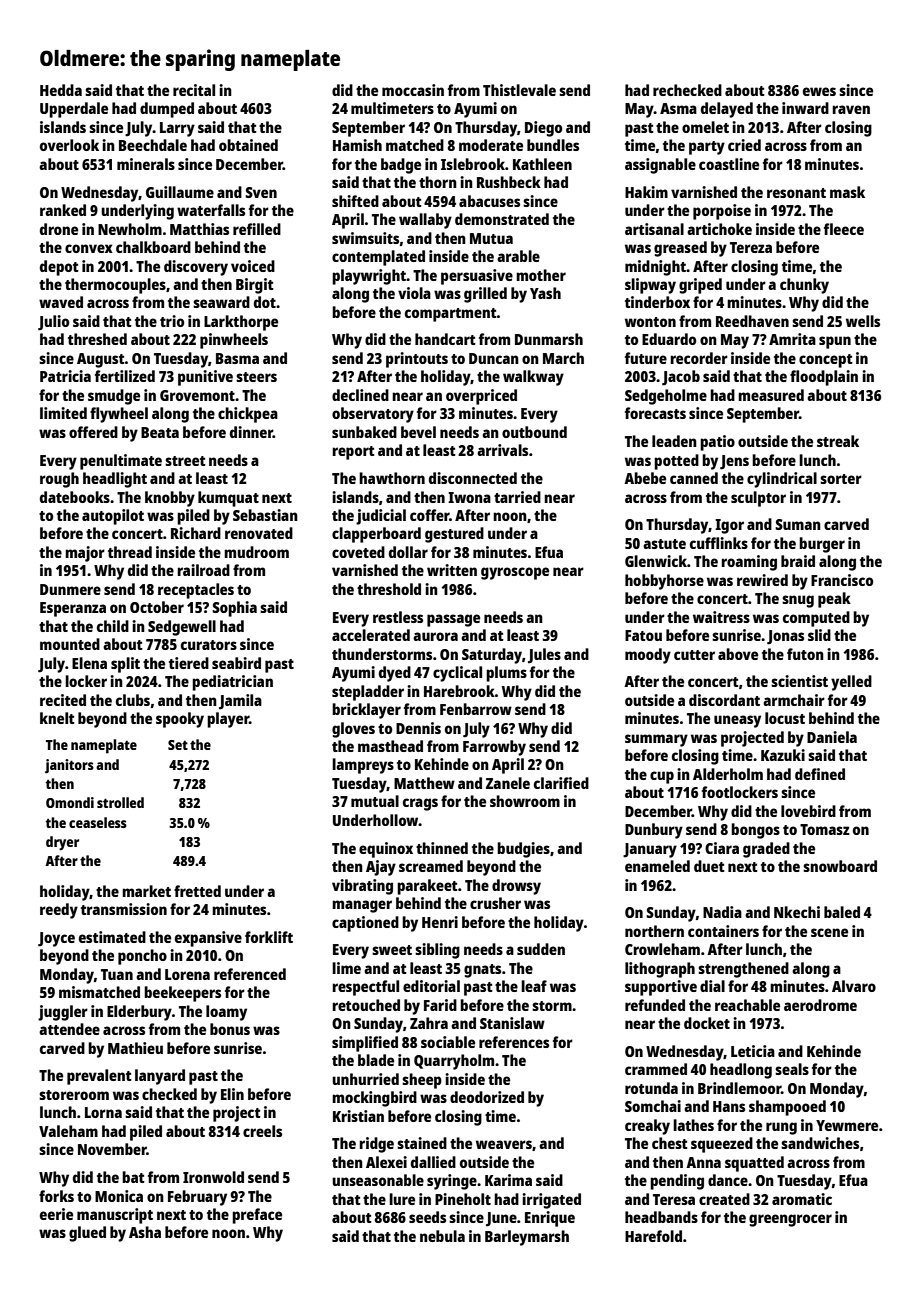 Image resolution: width=924 pixels, height=1308 pixels. What do you see at coordinates (440, 922) in the document?
I see `Henri` at bounding box center [440, 922].
